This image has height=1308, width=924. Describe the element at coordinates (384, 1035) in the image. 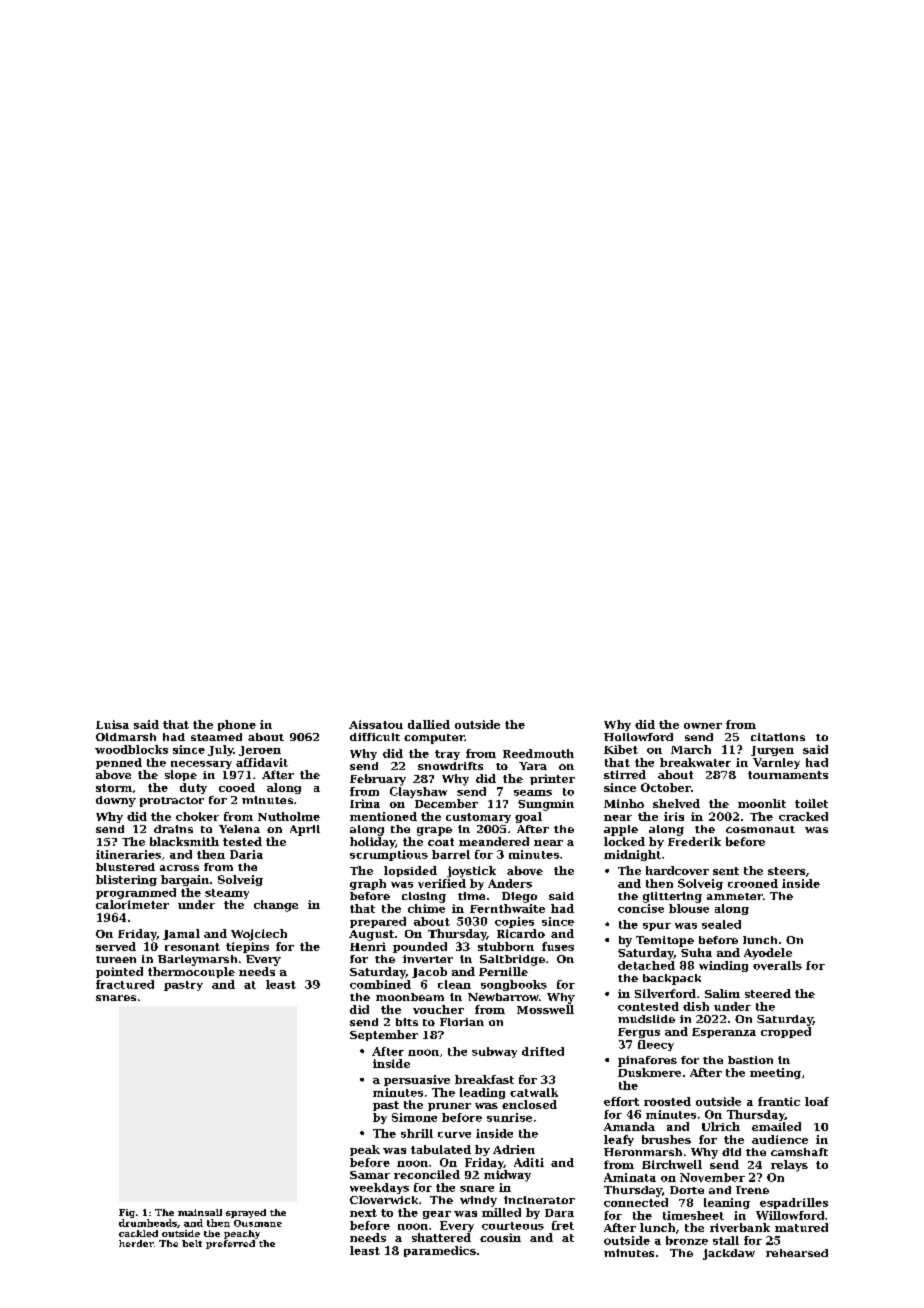

I see `September` at that location.
